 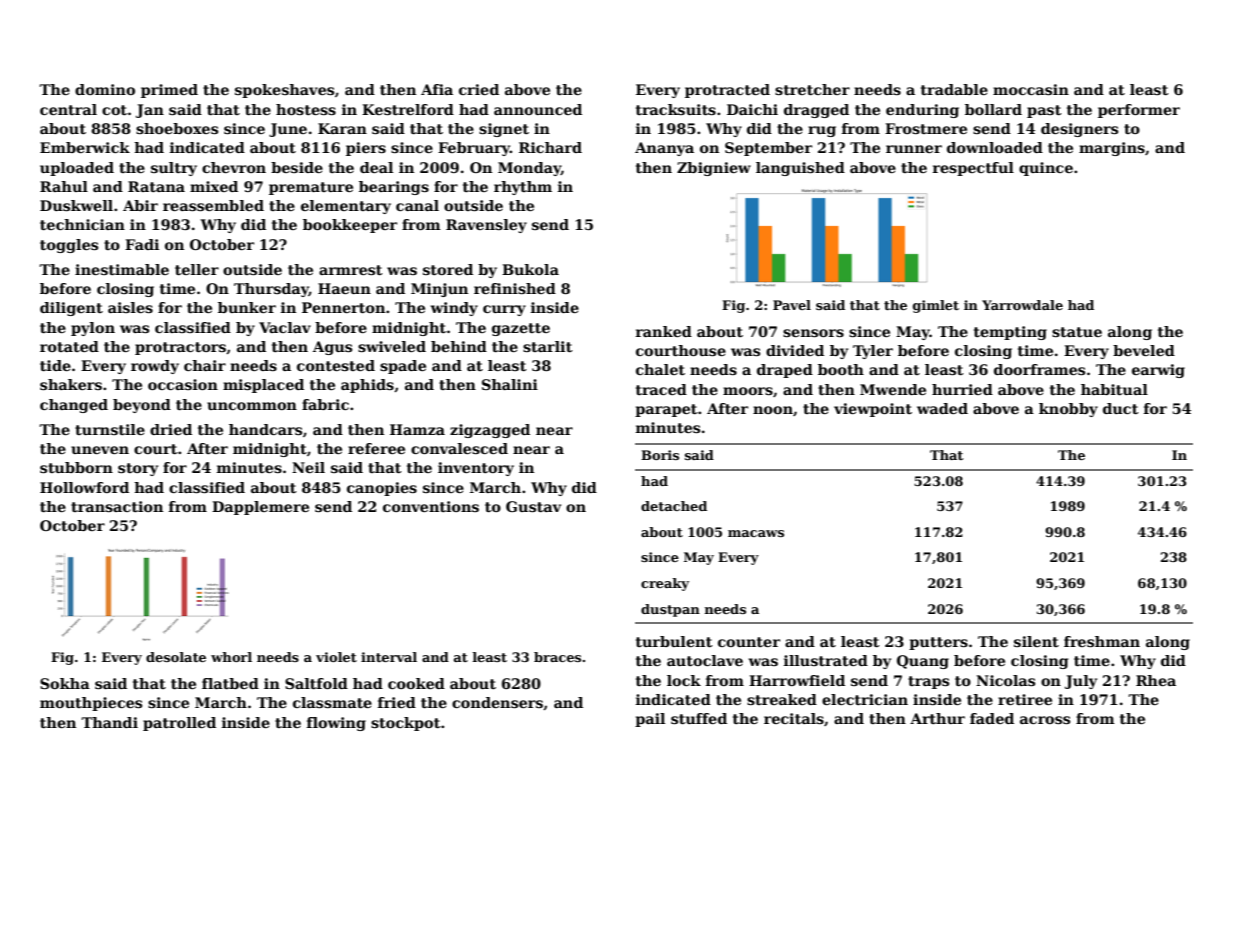 I want to click on macaws, so click(x=756, y=533).
